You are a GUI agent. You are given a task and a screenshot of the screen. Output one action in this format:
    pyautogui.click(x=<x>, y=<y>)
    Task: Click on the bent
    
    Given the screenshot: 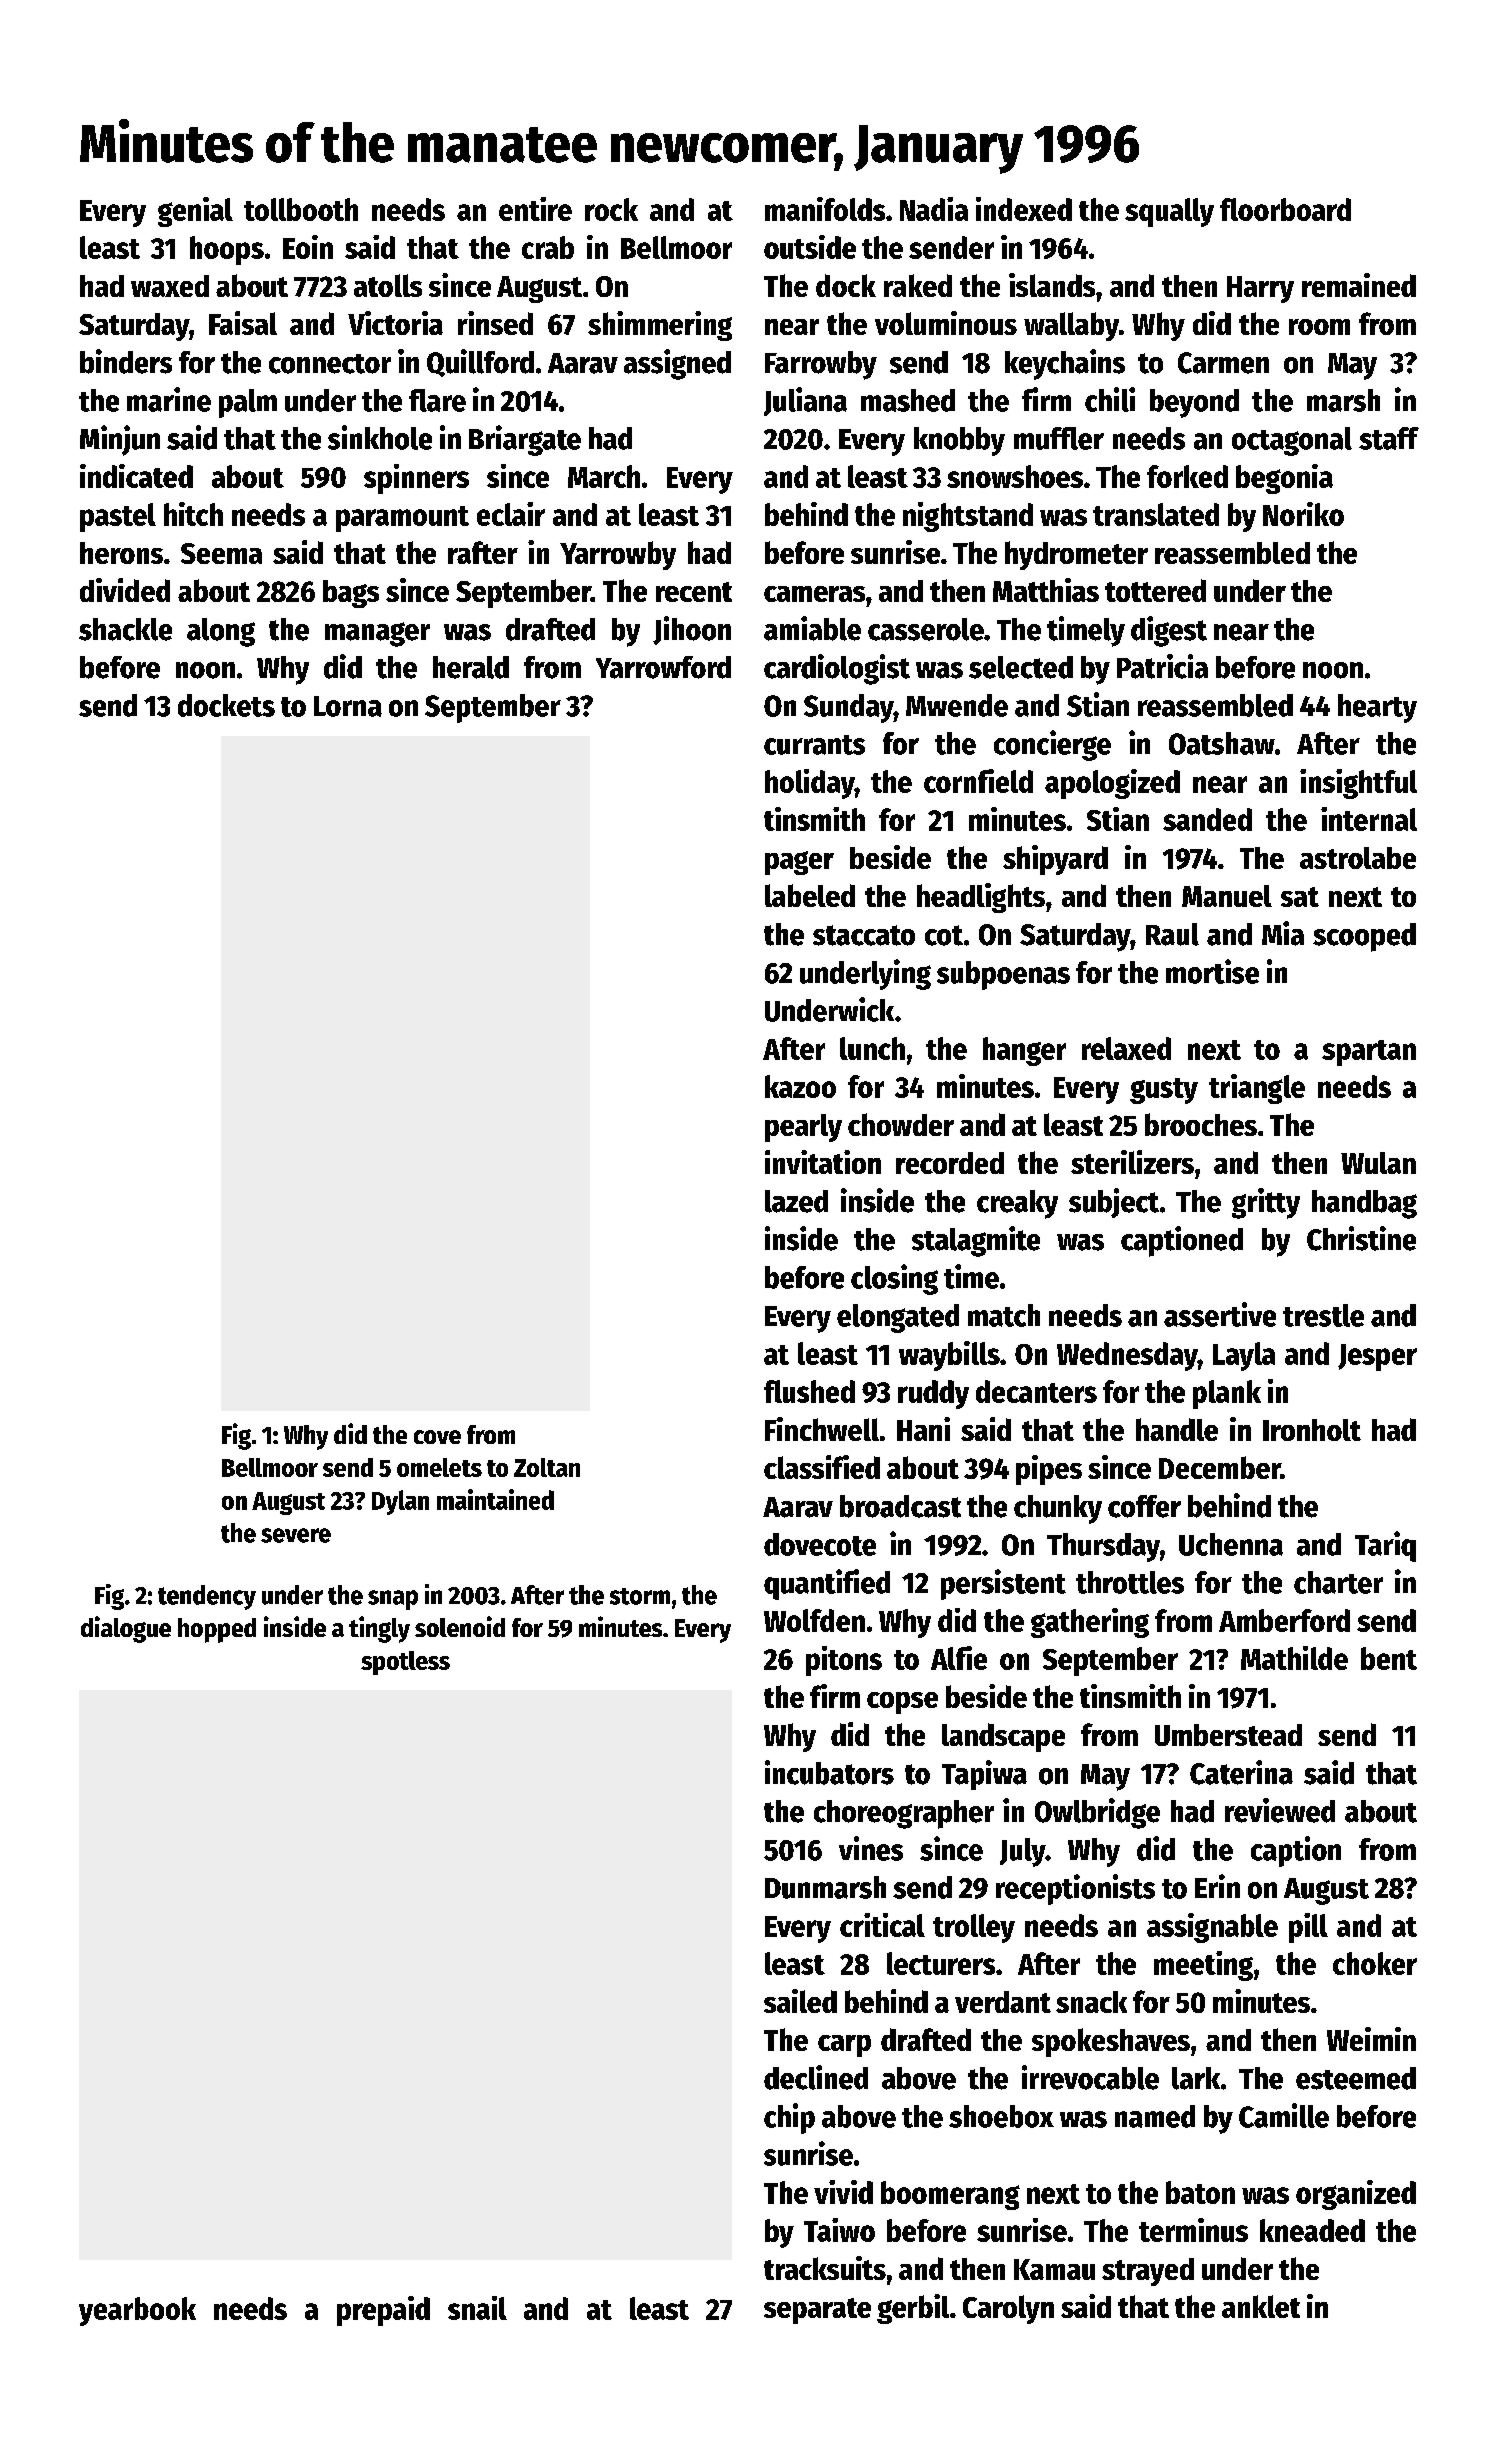 What is the action you would take?
    pyautogui.click(x=1389, y=1658)
